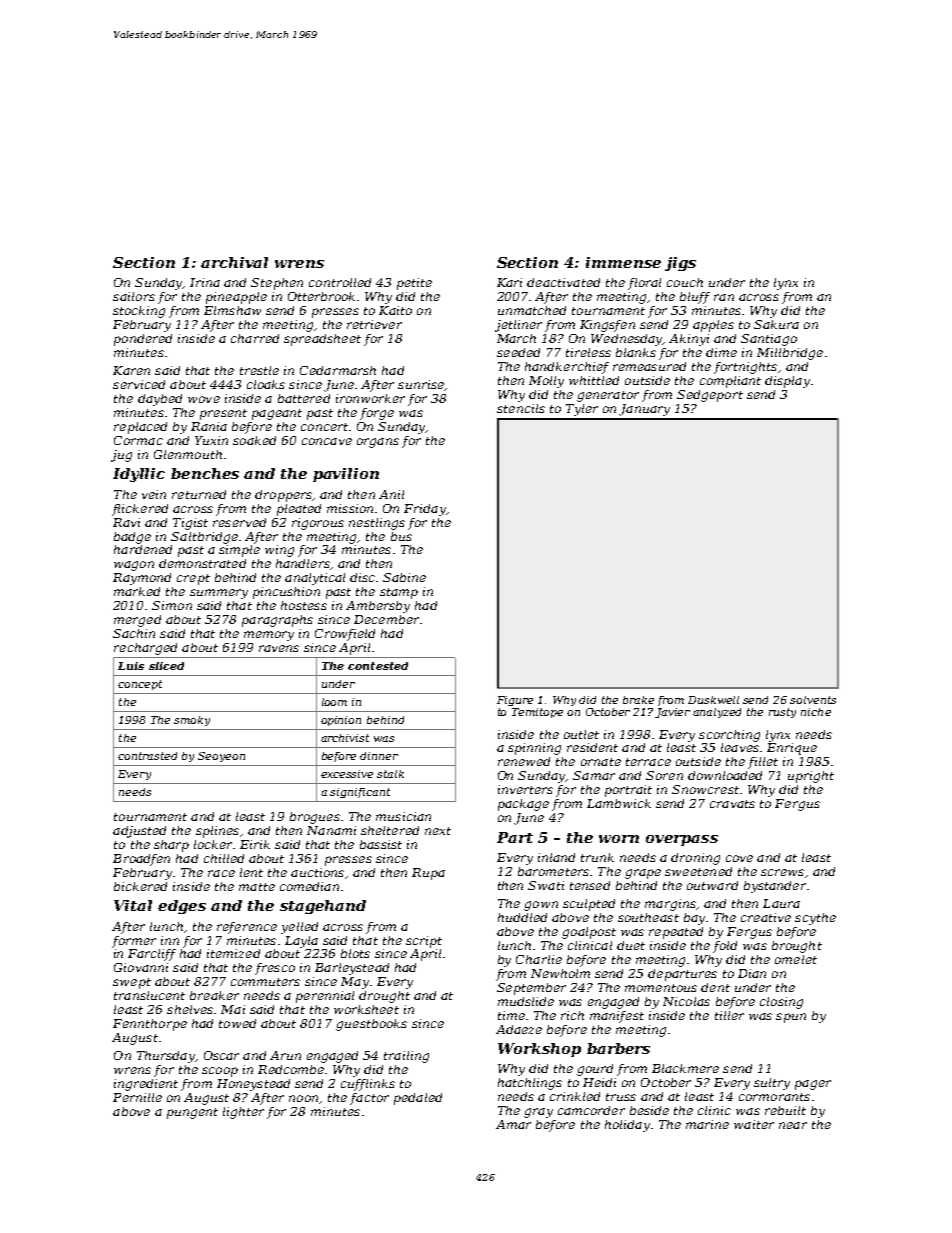  Describe the element at coordinates (797, 947) in the image. I see `brought` at that location.
